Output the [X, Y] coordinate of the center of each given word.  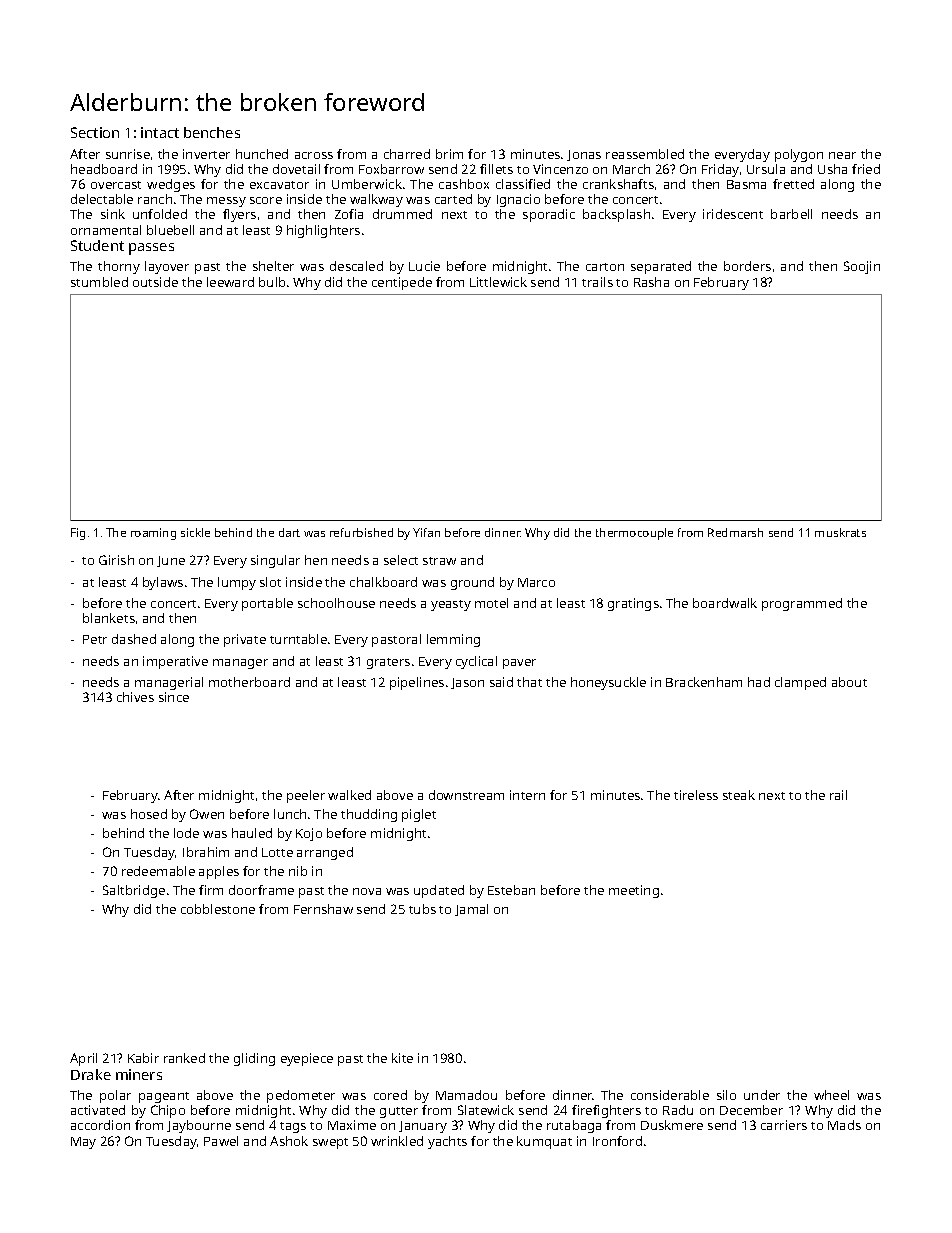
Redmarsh [735, 532]
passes [151, 249]
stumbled [99, 282]
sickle [195, 532]
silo [726, 1095]
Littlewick [498, 282]
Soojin [862, 267]
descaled [356, 266]
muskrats [840, 532]
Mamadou [466, 1095]
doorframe [261, 890]
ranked [184, 1058]
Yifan [426, 532]
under [762, 1095]
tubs [422, 909]
